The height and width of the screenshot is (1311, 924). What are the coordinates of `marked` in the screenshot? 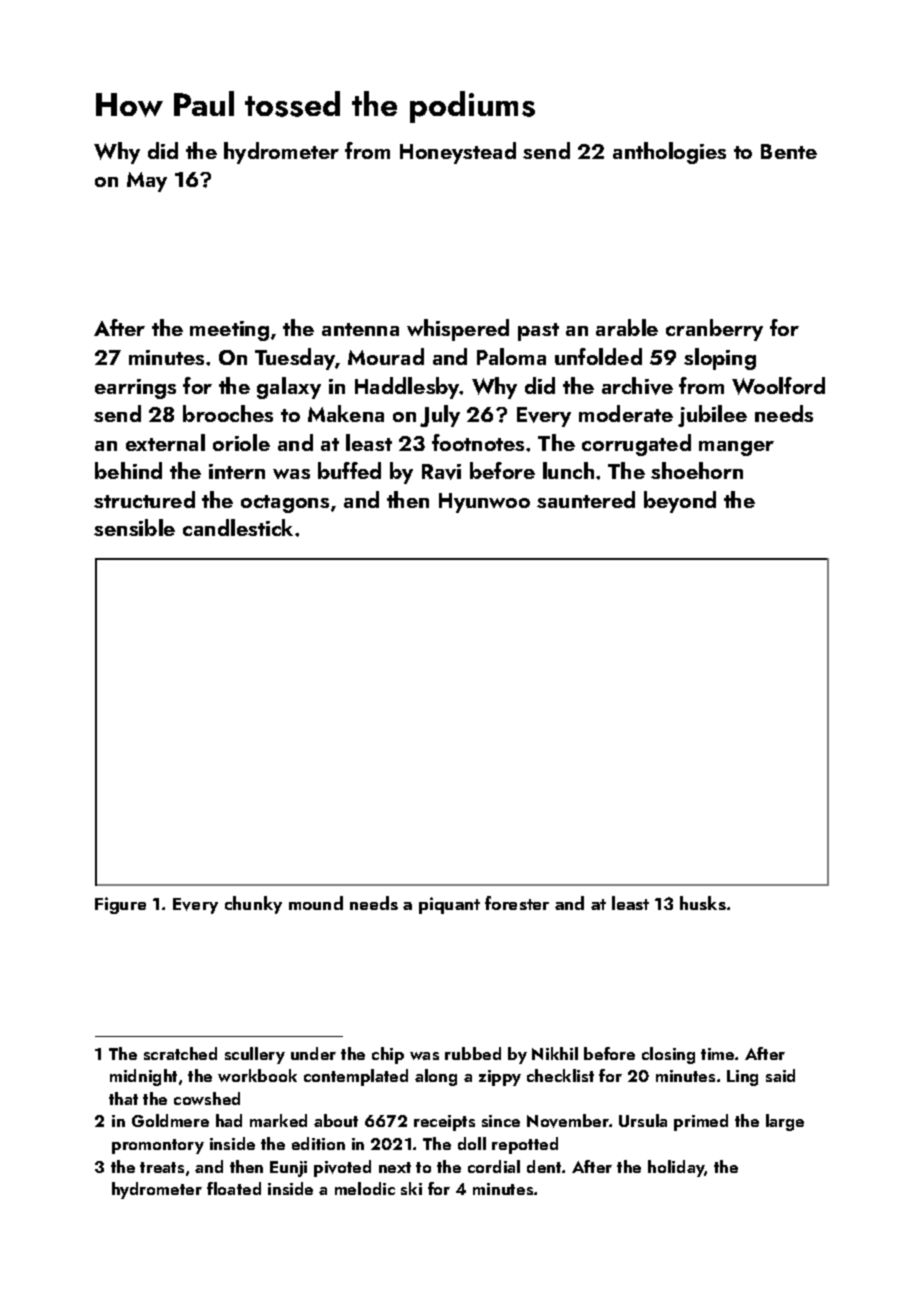 It's located at (278, 1120).
